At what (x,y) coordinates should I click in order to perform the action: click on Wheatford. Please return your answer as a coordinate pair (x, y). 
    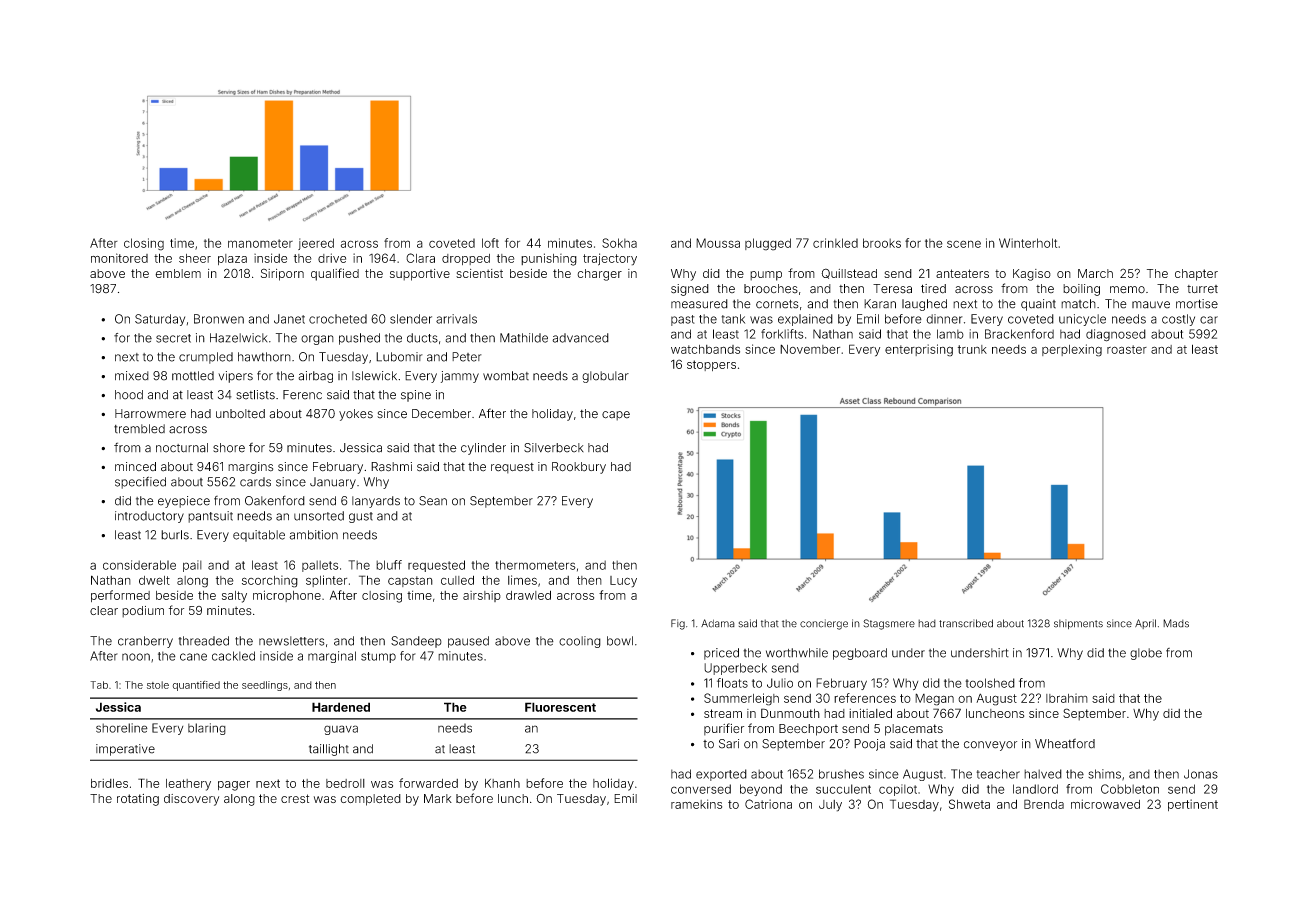
    Looking at the image, I should click on (1065, 743).
